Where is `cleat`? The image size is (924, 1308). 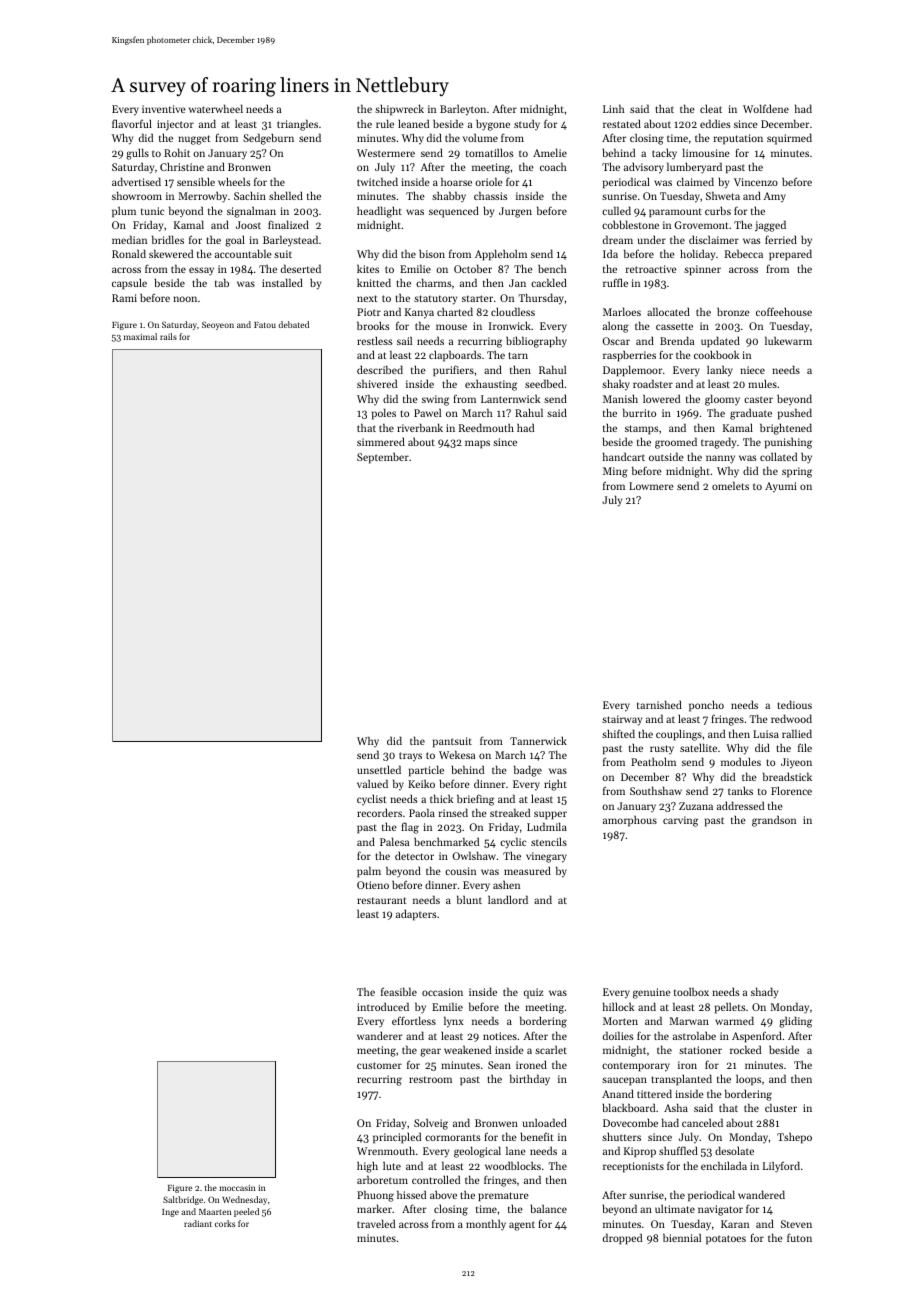 cleat is located at coordinates (711, 108).
